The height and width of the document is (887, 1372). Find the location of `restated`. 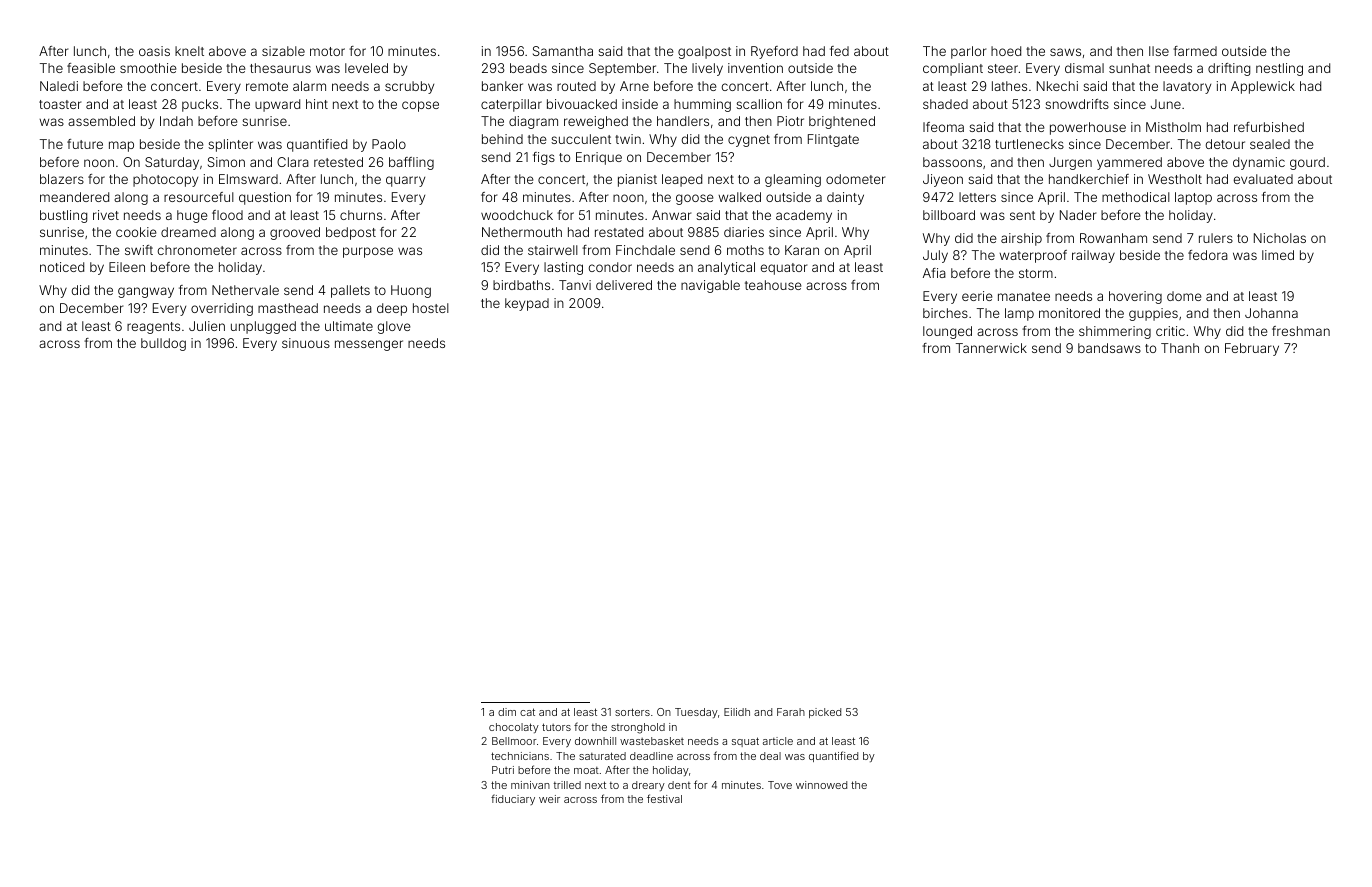

restated is located at coordinates (619, 232).
